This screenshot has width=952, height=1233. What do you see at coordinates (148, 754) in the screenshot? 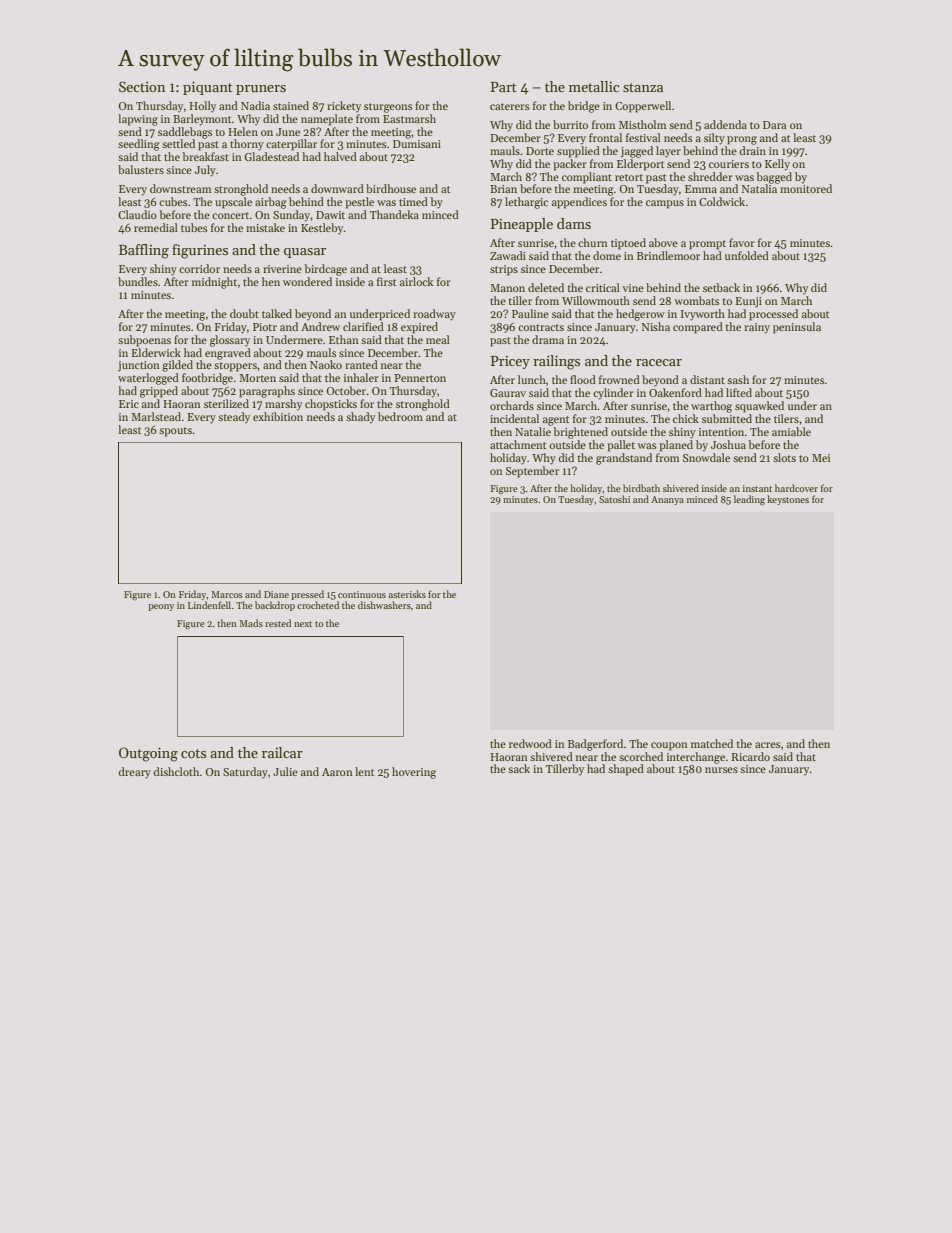
I see `Outgoing` at bounding box center [148, 754].
